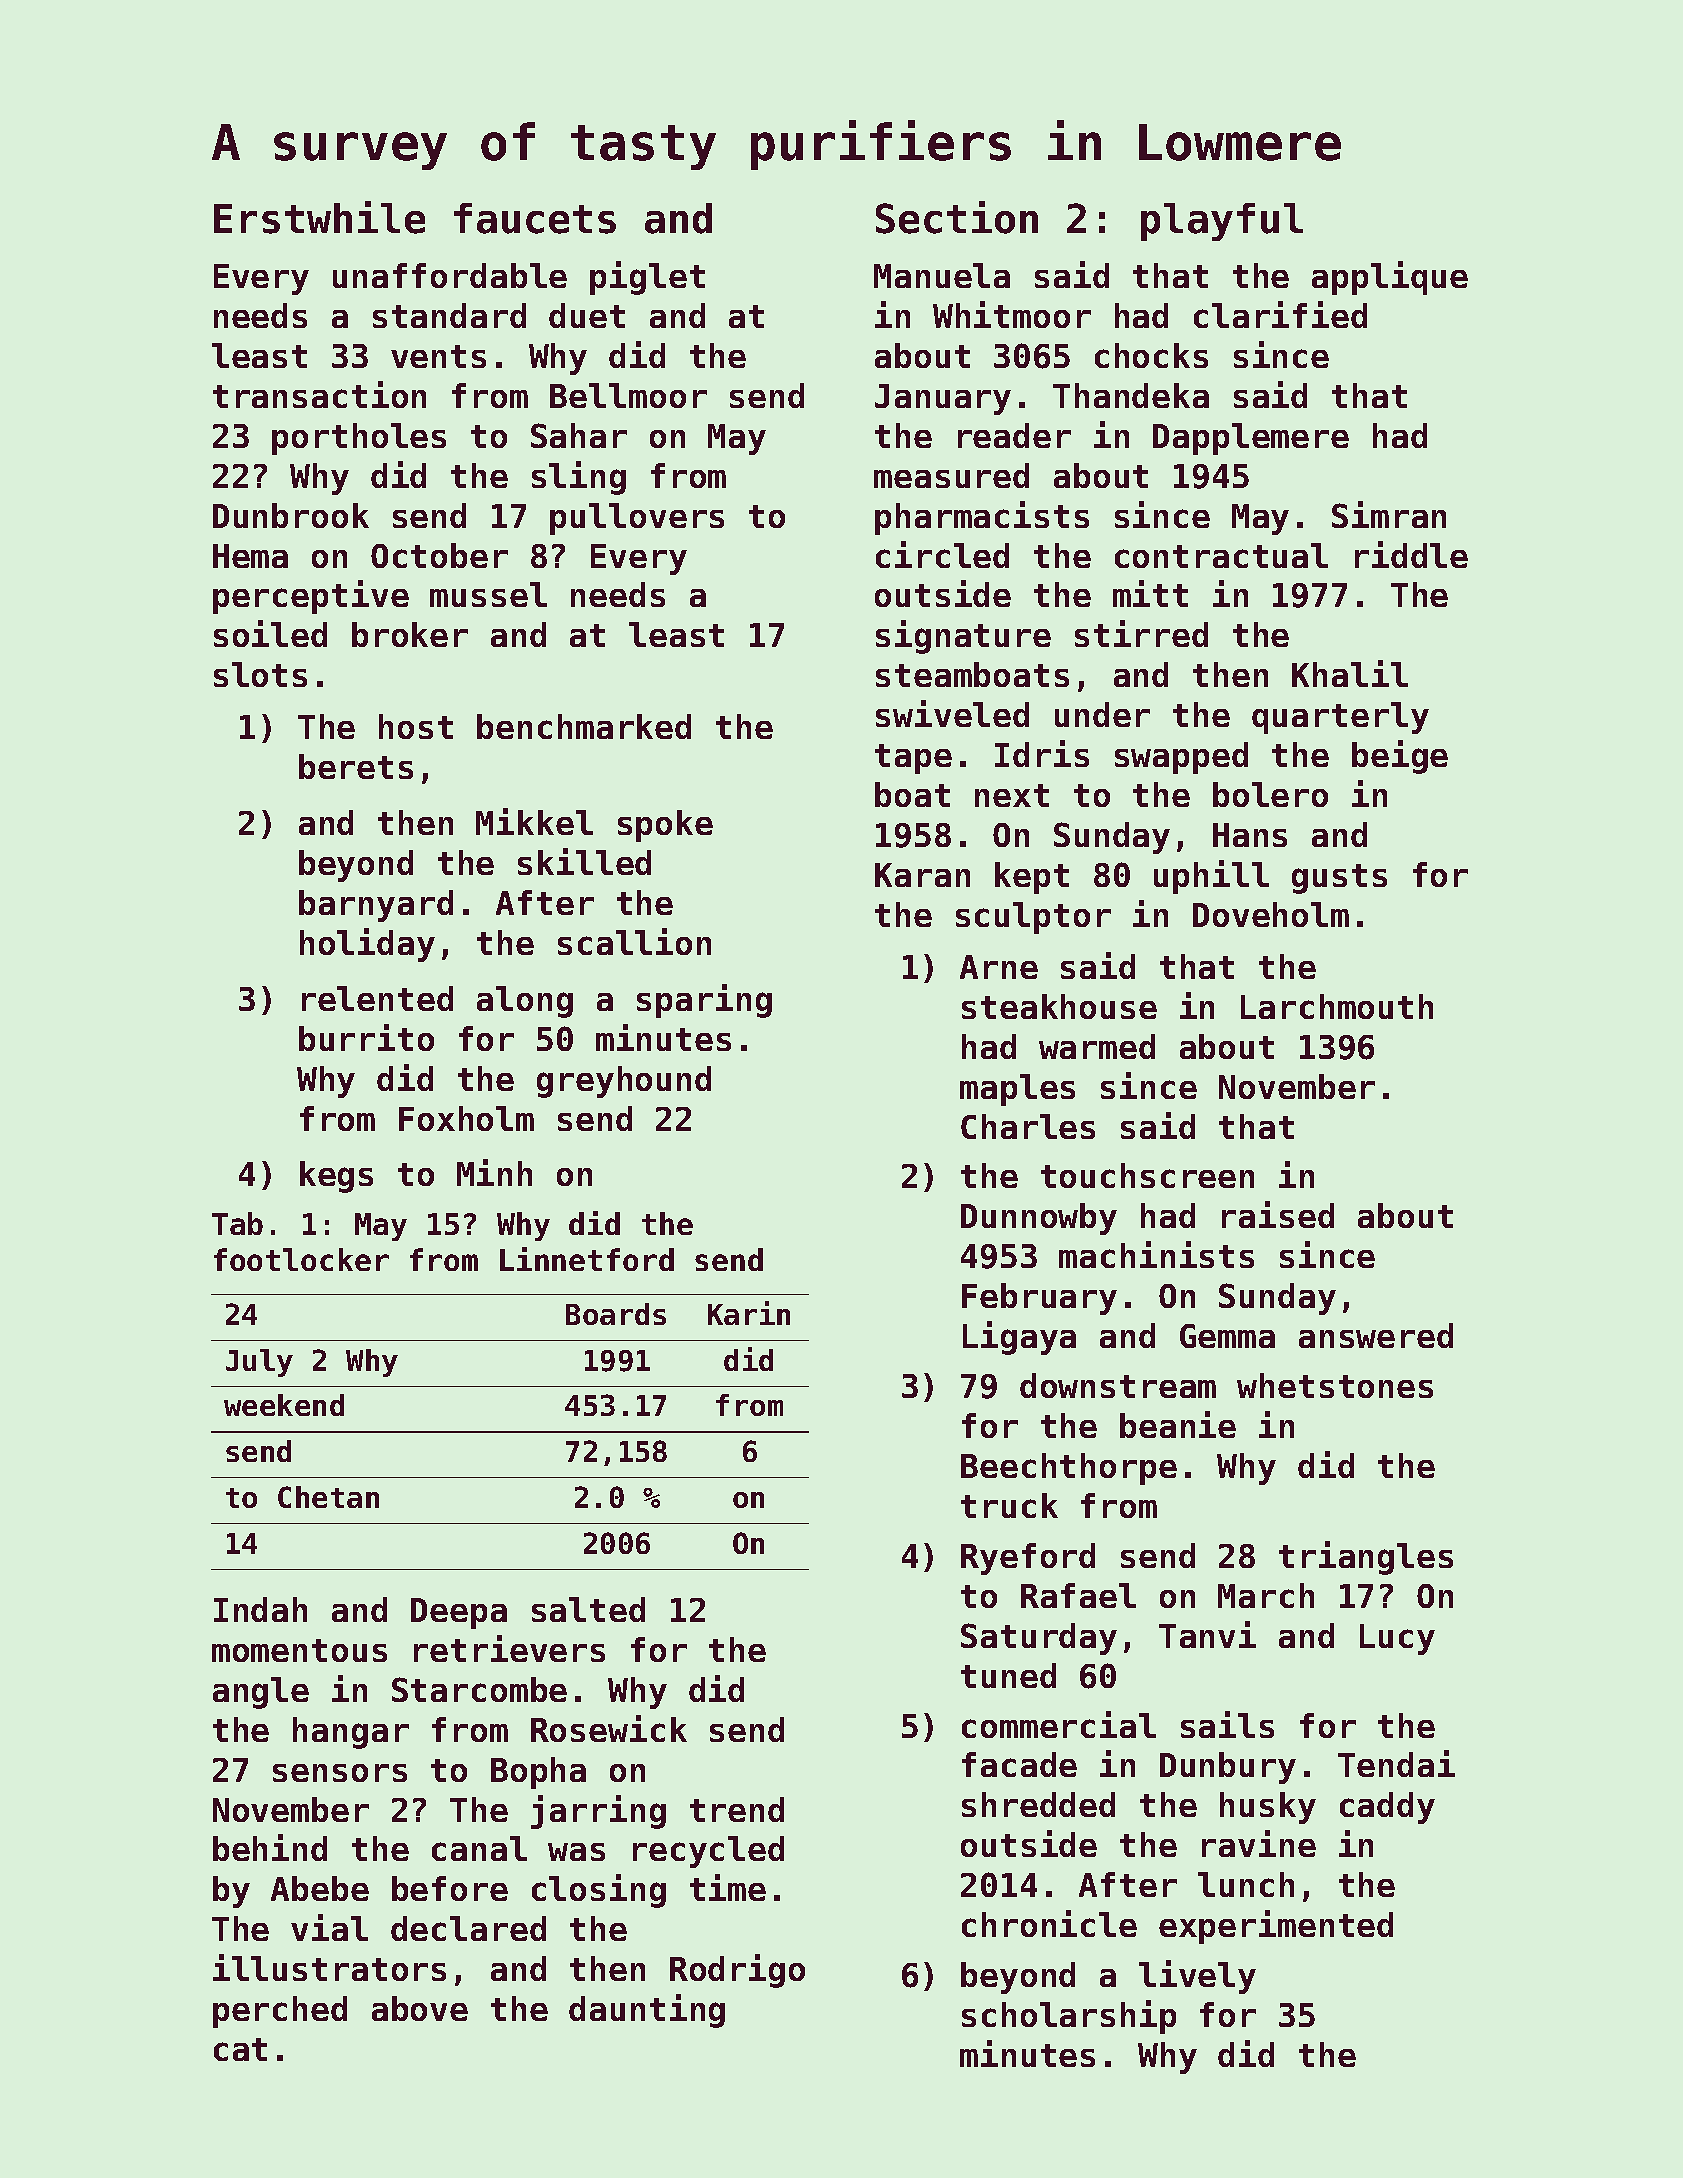 The height and width of the screenshot is (2178, 1683). Describe the element at coordinates (1337, 1006) in the screenshot. I see `Larchmouth` at that location.
